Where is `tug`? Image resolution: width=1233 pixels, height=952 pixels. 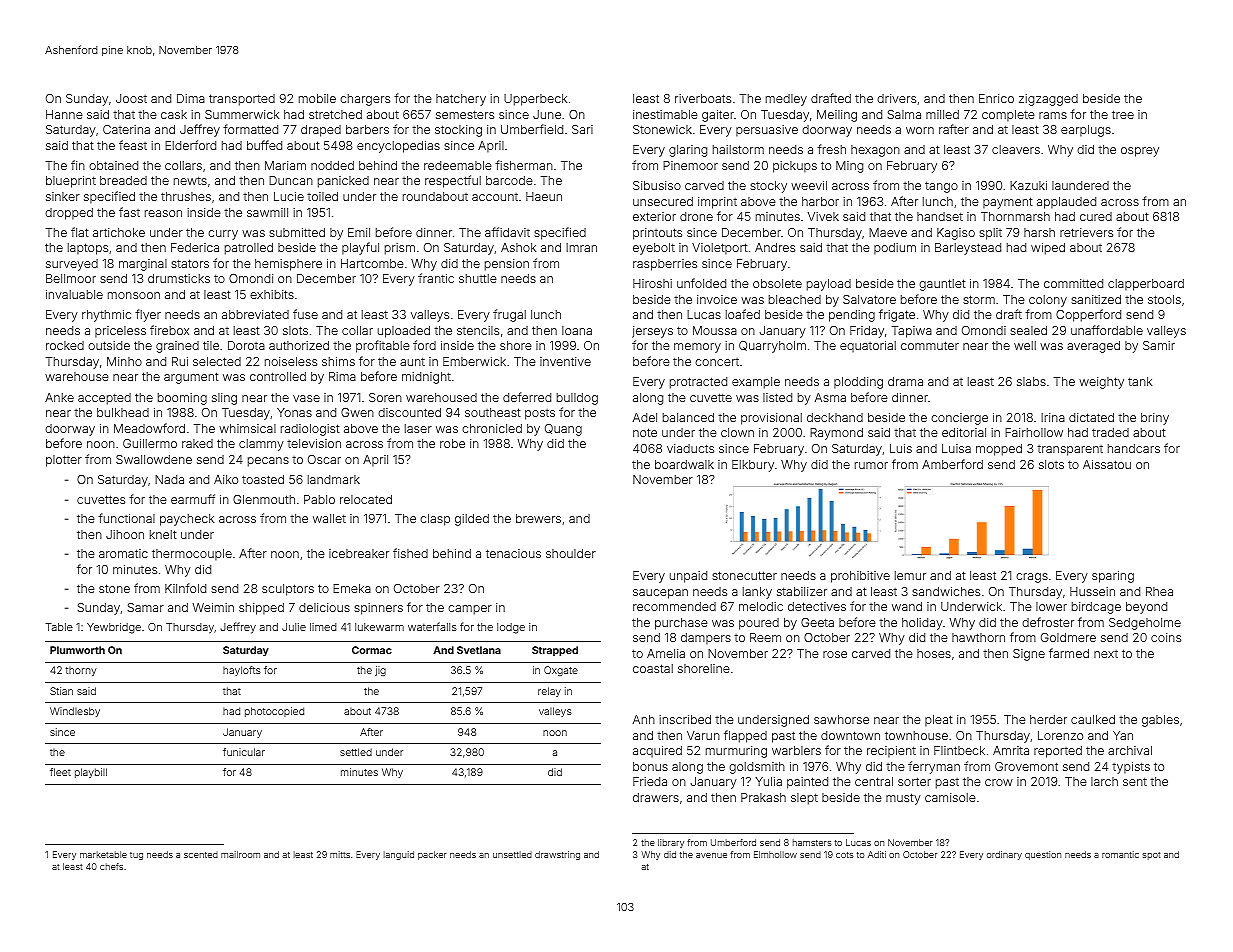
tug is located at coordinates (136, 856).
